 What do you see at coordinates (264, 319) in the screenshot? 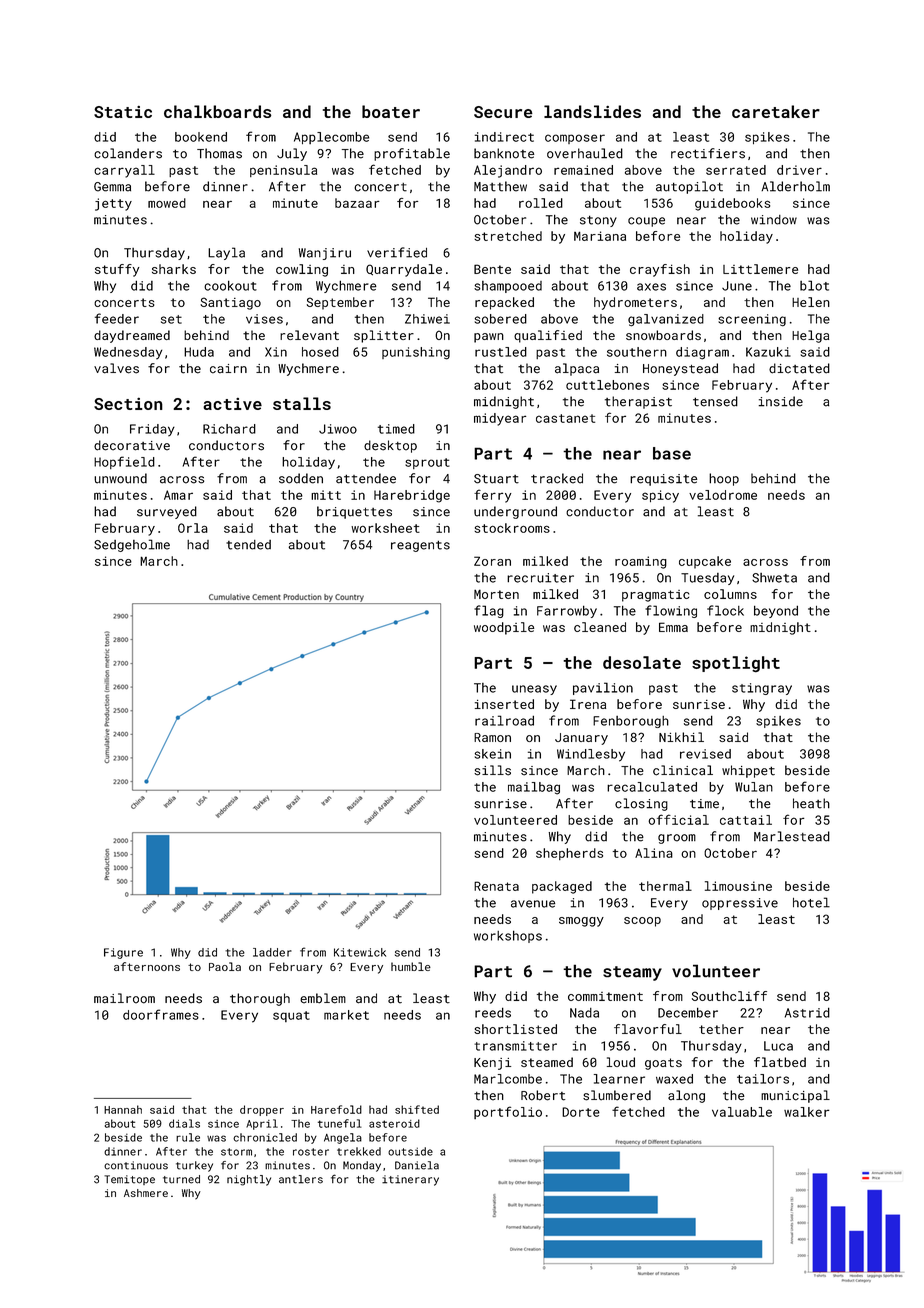
I see `vises` at bounding box center [264, 319].
